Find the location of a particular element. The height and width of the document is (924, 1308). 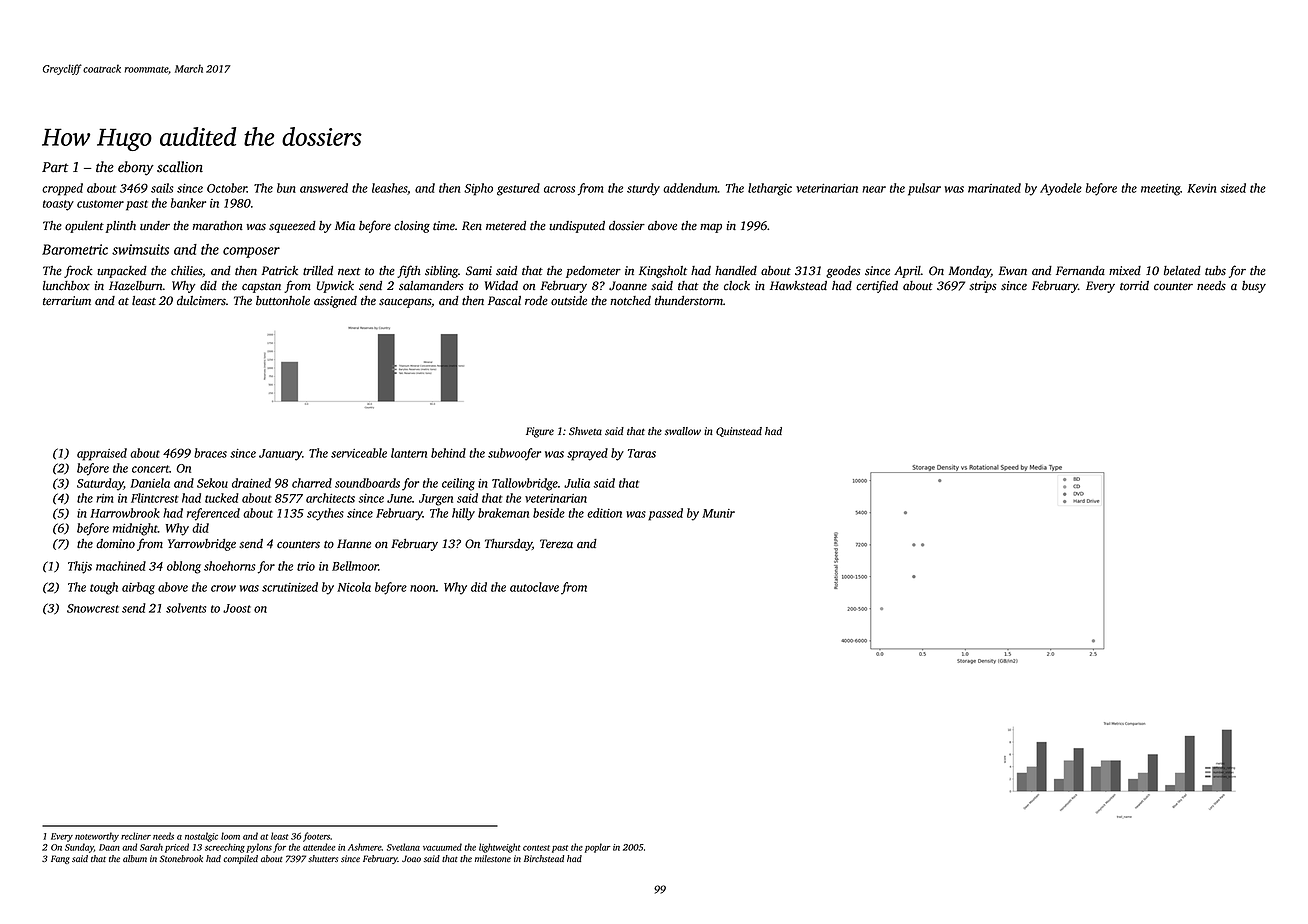

buttonhole is located at coordinates (283, 301).
